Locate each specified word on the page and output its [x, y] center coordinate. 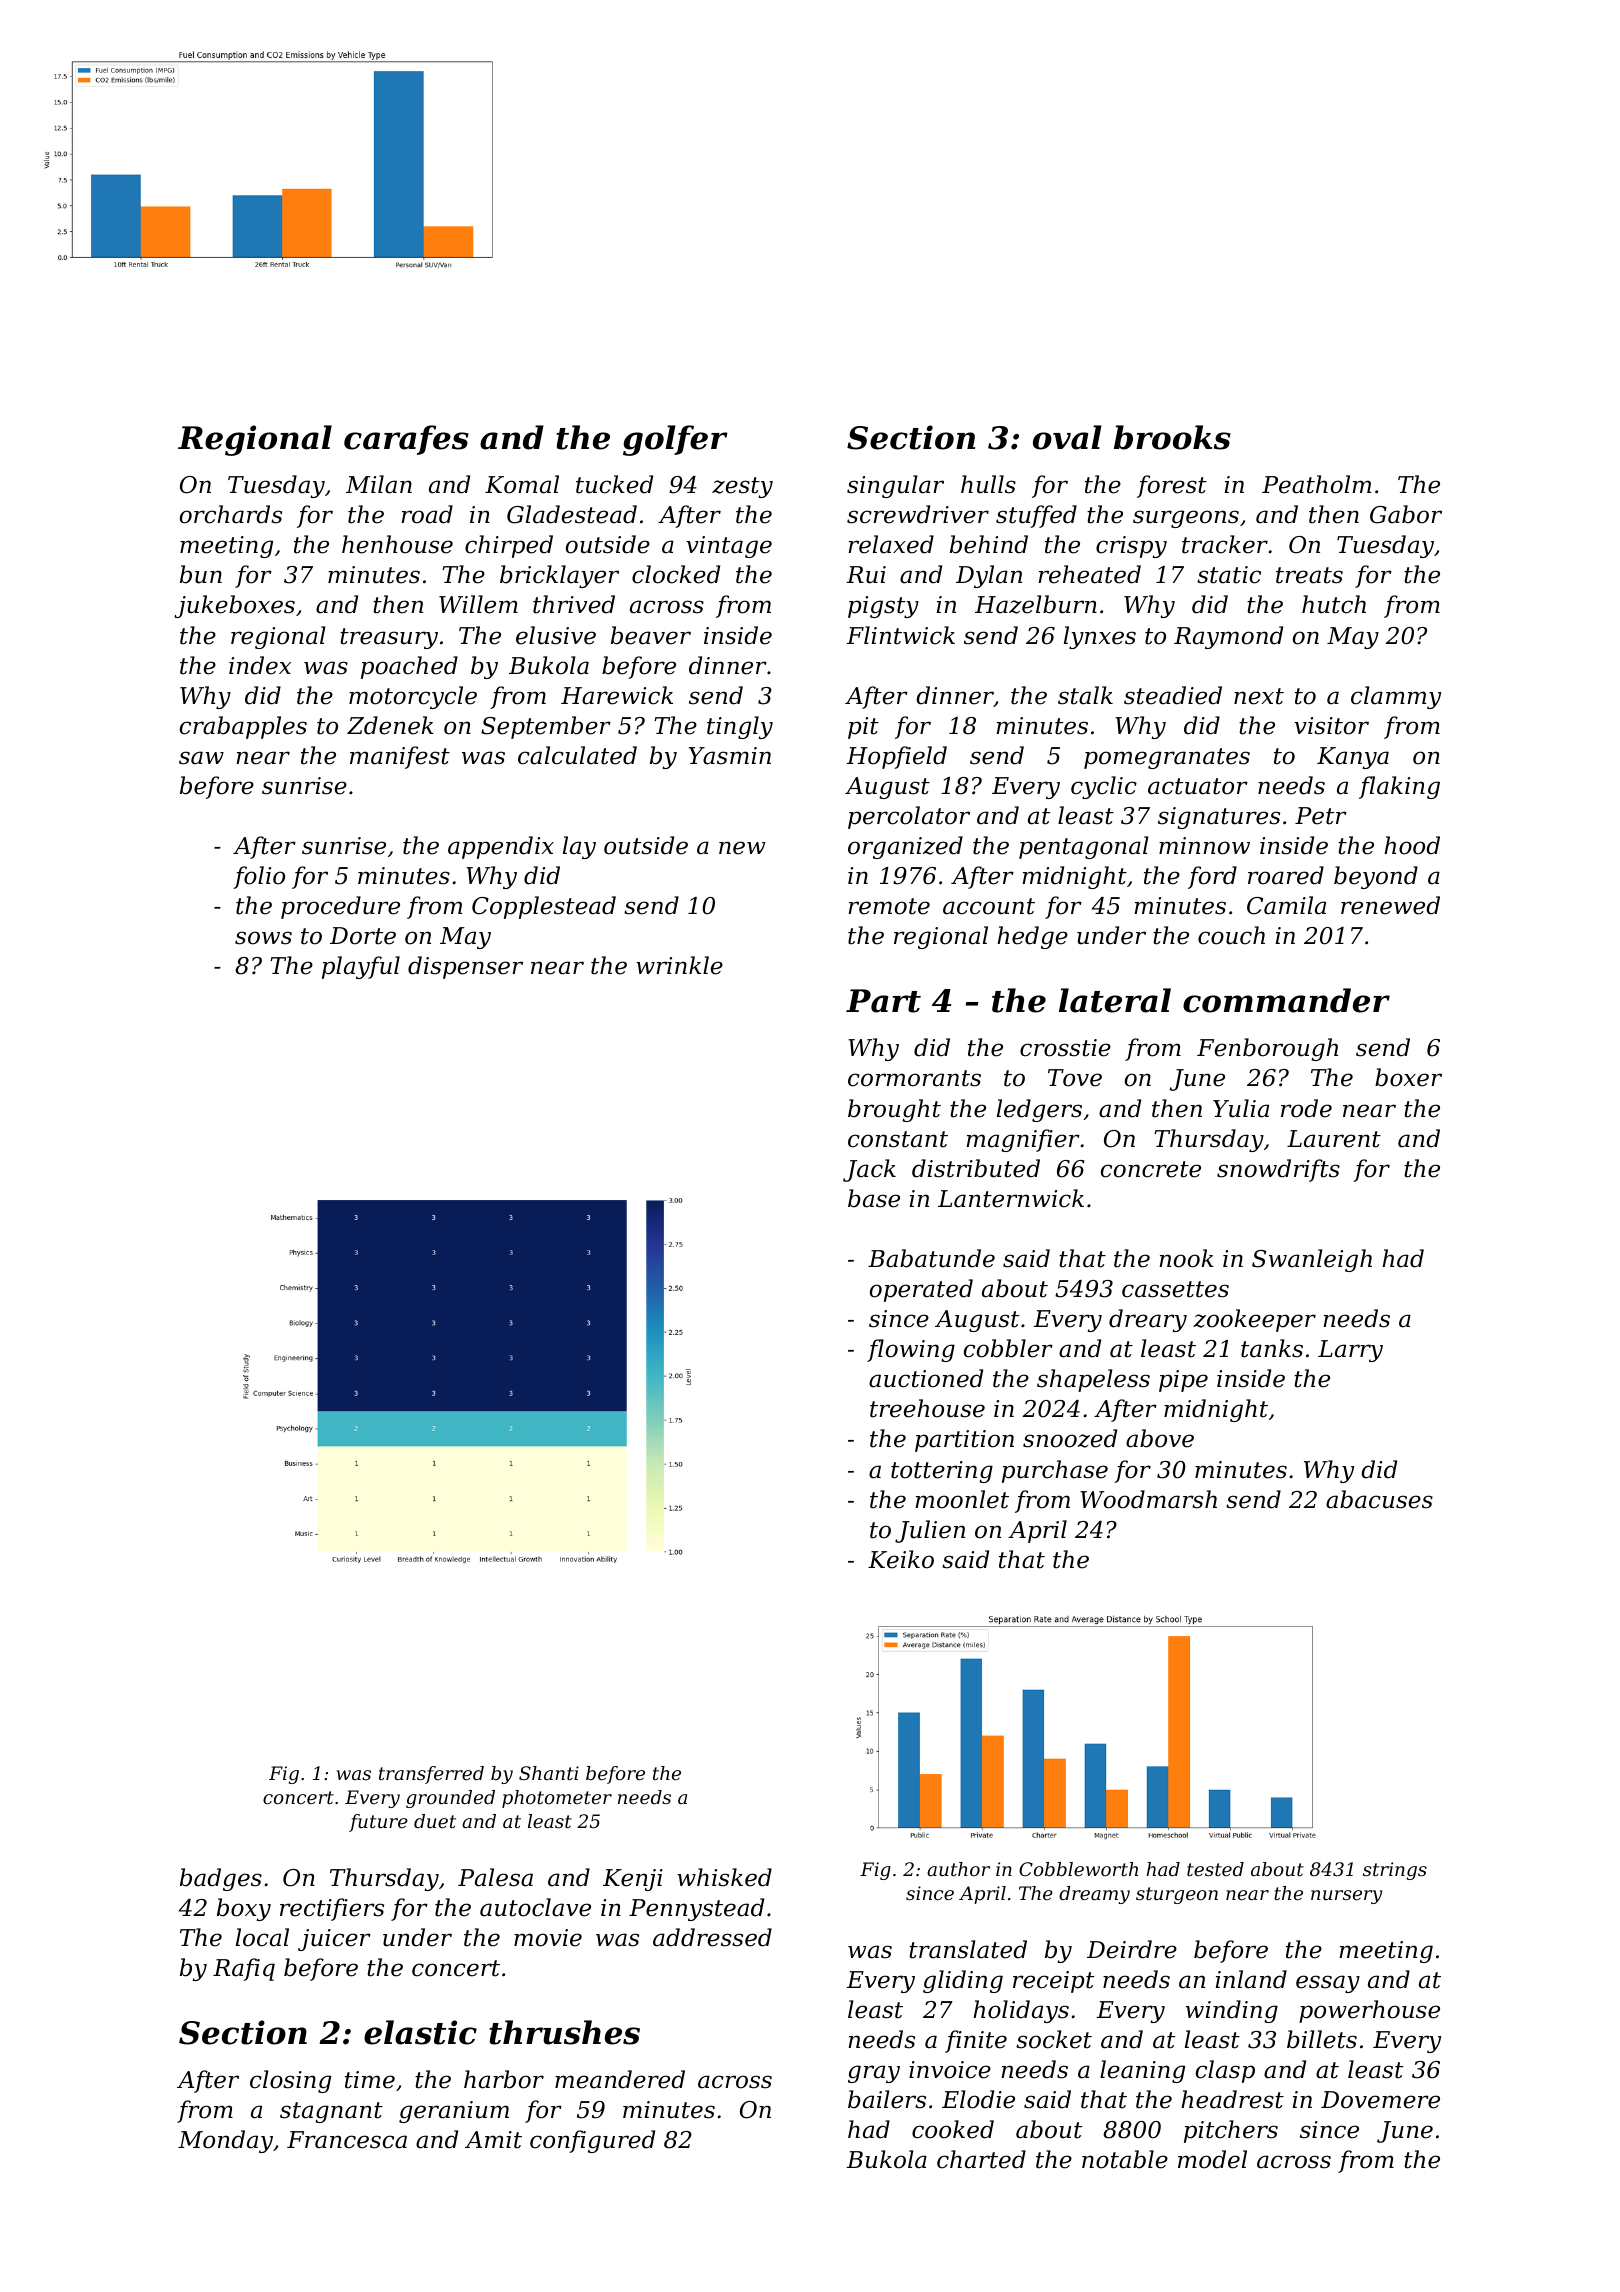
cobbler [1008, 1348]
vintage [729, 547]
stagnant [331, 2112]
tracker [1225, 544]
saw [201, 758]
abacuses [1379, 1499]
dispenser [465, 967]
